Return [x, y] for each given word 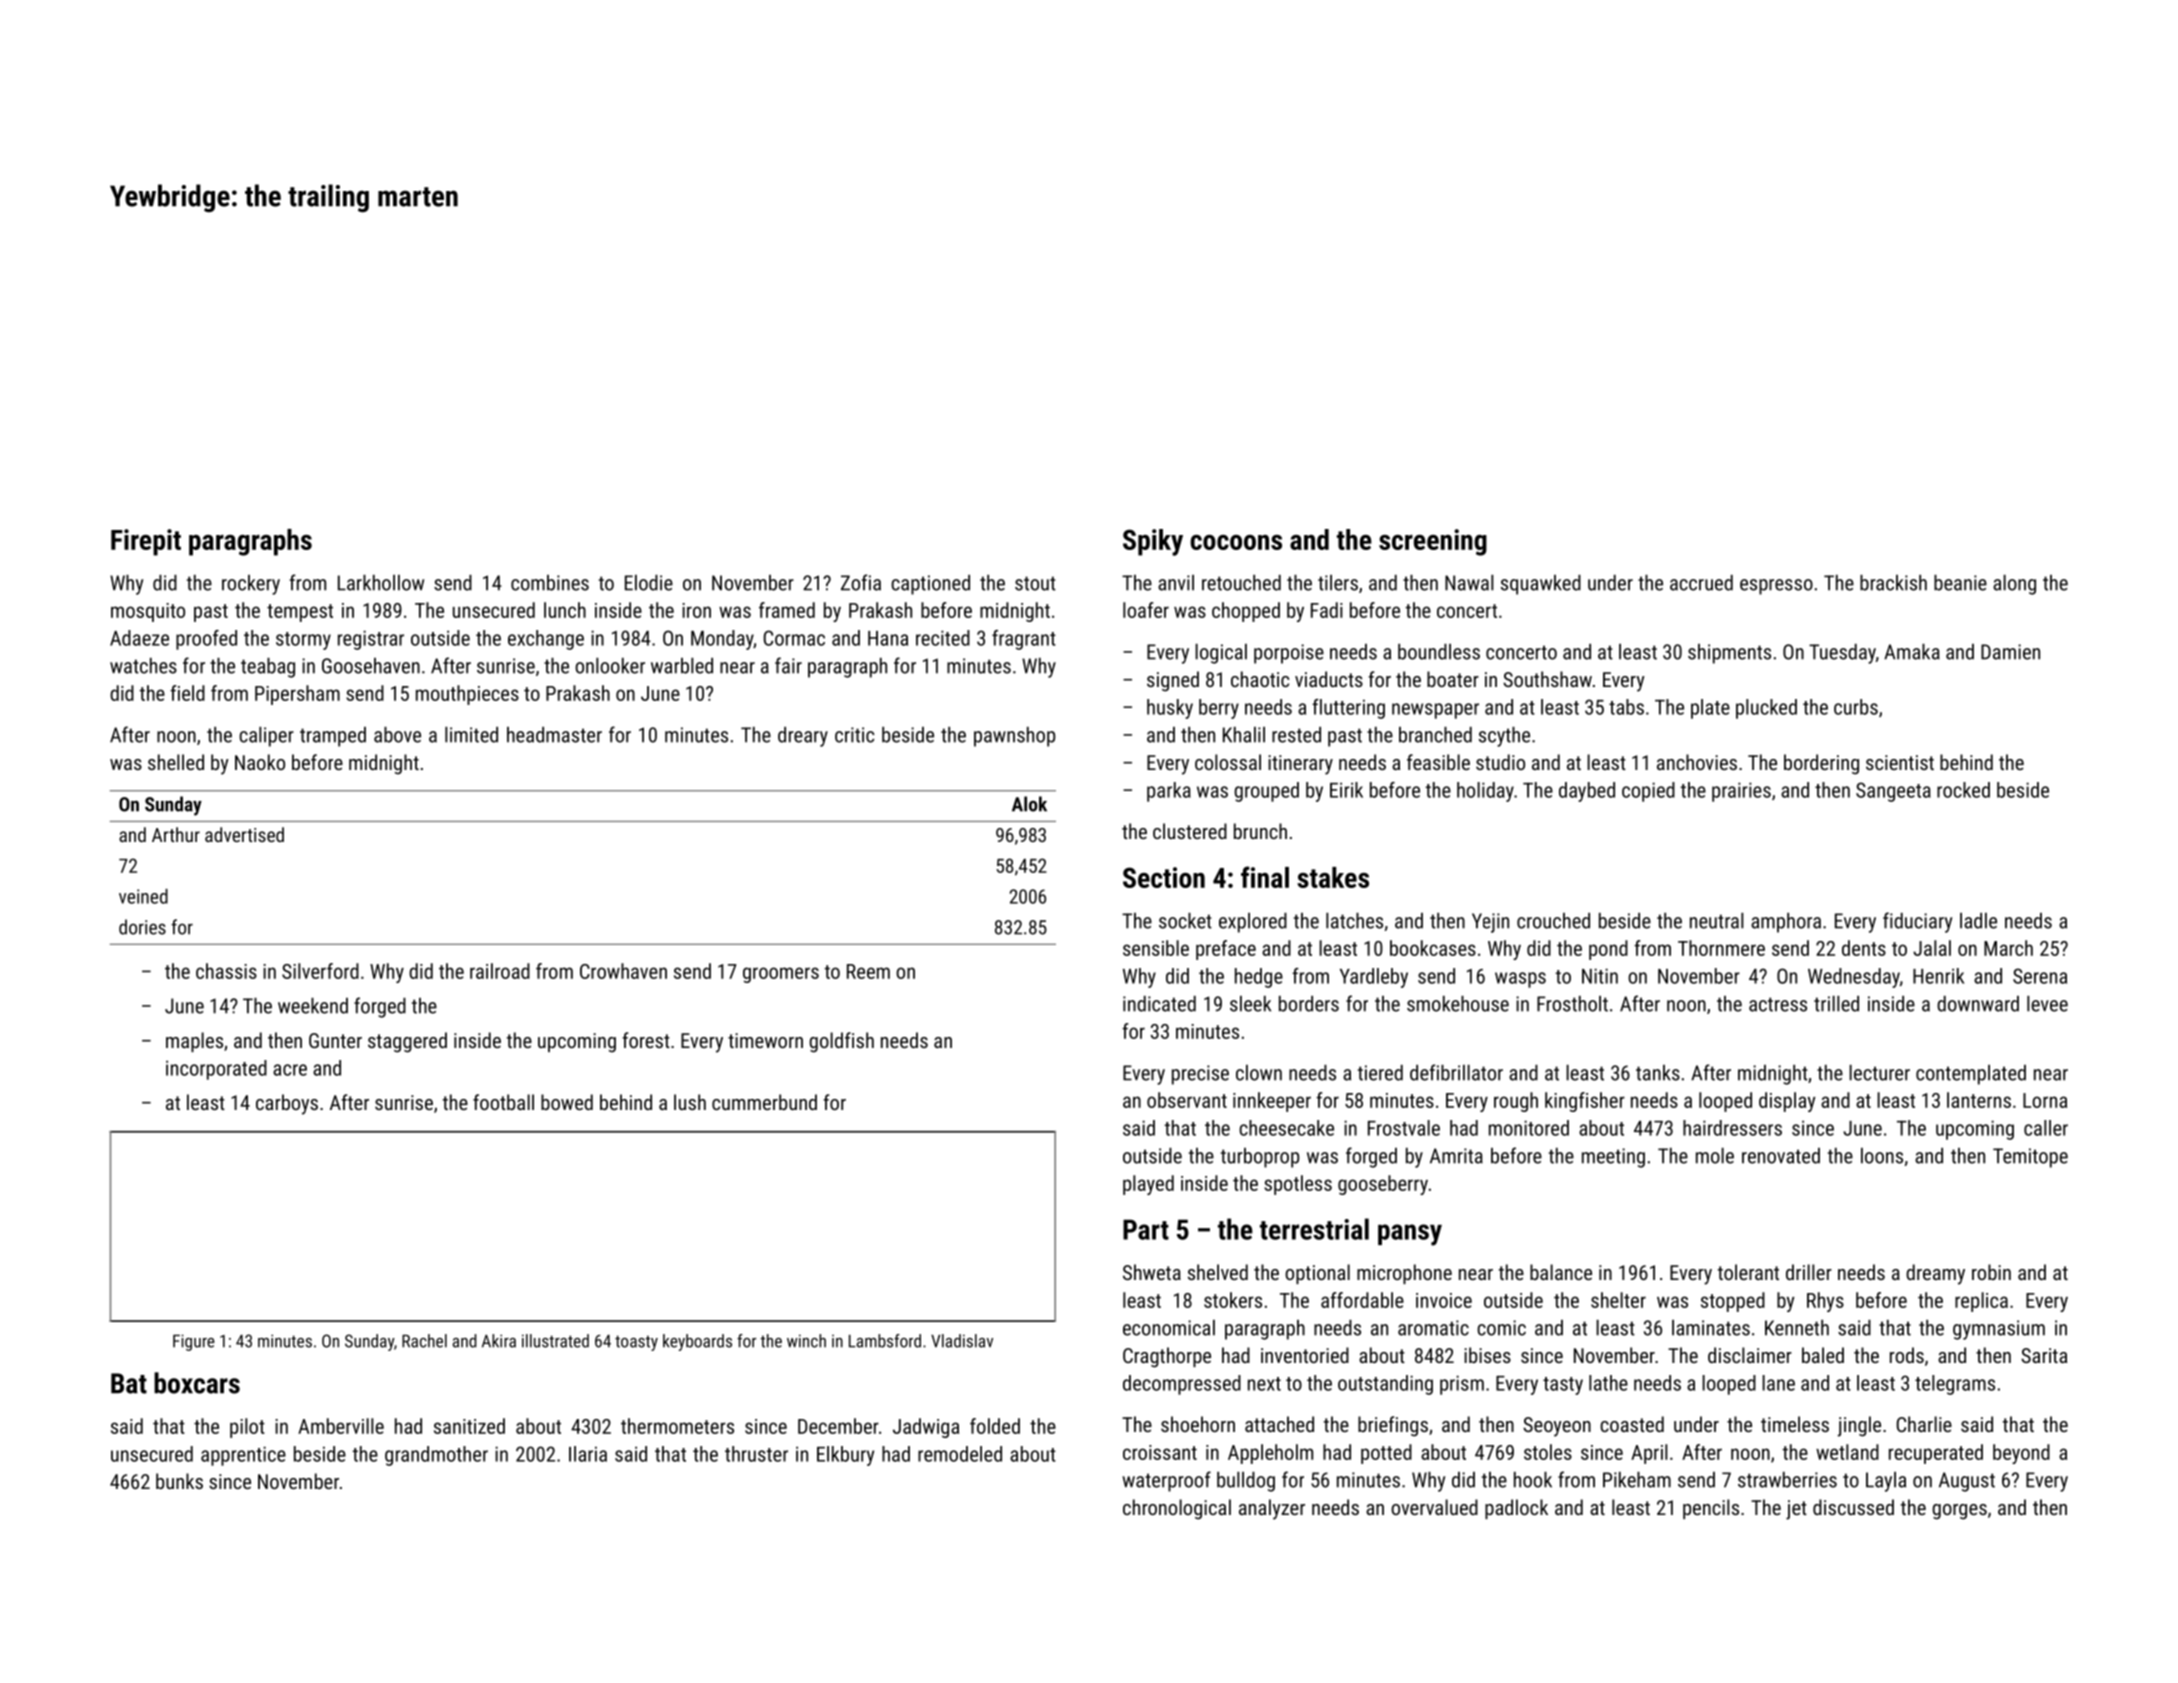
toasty [636, 1343]
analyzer [1272, 1509]
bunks [179, 1481]
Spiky [1153, 542]
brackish [1893, 583]
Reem [868, 971]
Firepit [146, 542]
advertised [244, 834]
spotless [1298, 1185]
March [2008, 948]
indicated [1159, 1004]
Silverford [320, 971]
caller [2046, 1128]
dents [1864, 948]
